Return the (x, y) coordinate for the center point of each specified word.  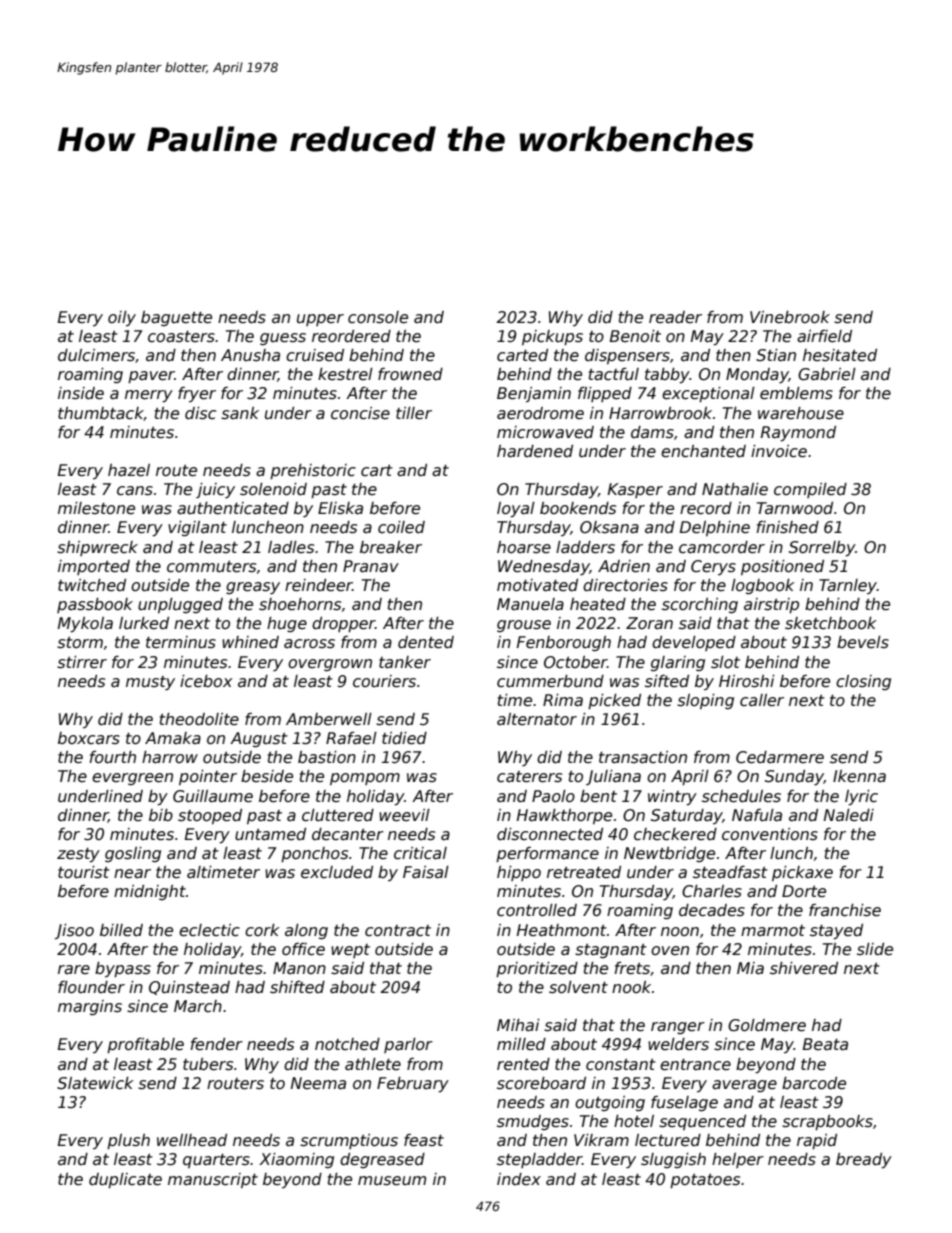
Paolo (553, 796)
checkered (675, 834)
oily (122, 318)
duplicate (125, 1180)
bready (864, 1161)
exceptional (708, 394)
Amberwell (329, 719)
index (519, 1179)
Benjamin (534, 394)
